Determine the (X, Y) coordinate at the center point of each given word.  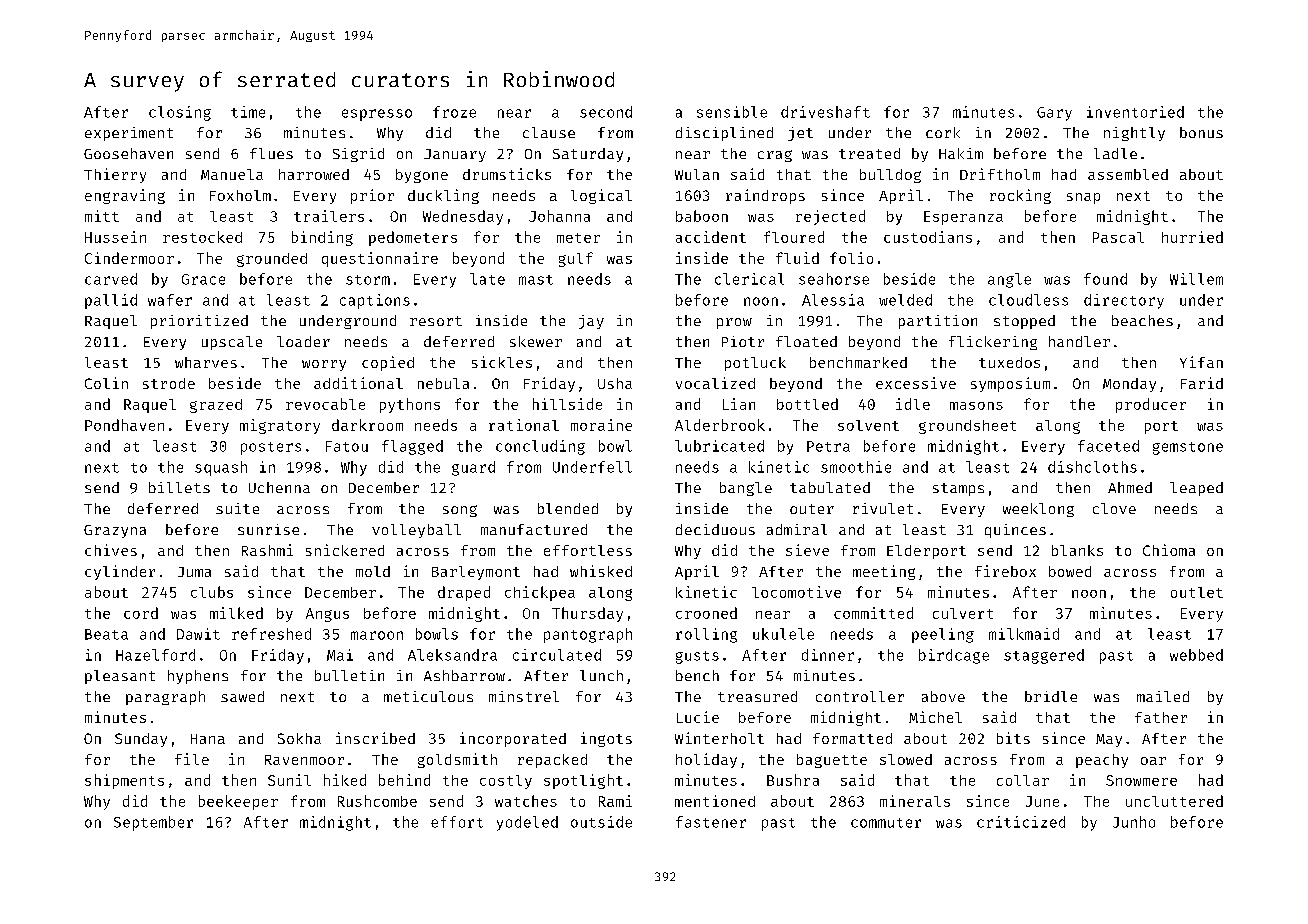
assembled (1128, 174)
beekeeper (238, 802)
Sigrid (358, 155)
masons (976, 406)
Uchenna (279, 487)
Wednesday (463, 217)
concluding (540, 447)
